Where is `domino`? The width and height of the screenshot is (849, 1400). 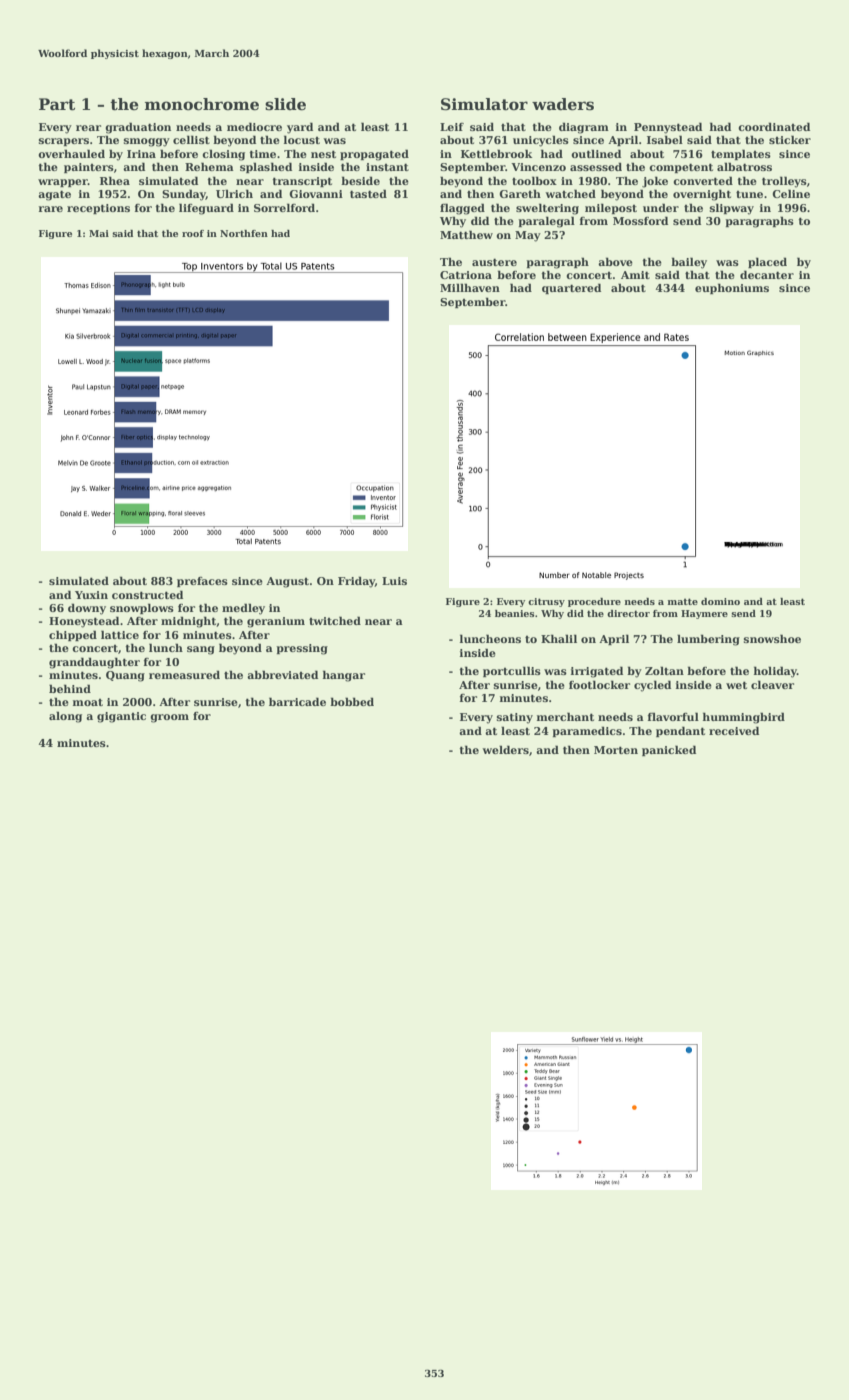
domino is located at coordinates (720, 601).
